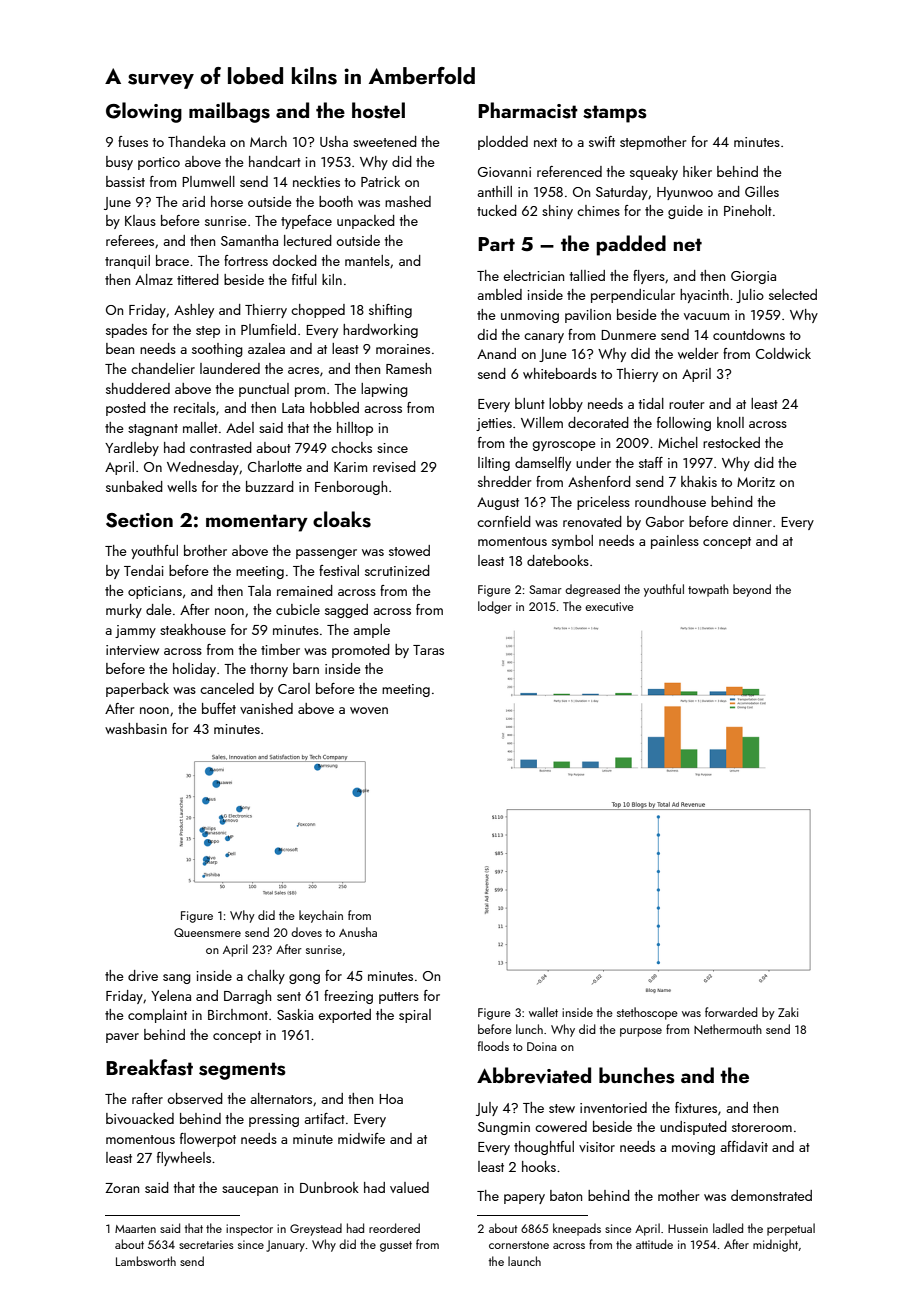 This image has height=1308, width=924. What do you see at coordinates (752, 590) in the image?
I see `beyond` at bounding box center [752, 590].
